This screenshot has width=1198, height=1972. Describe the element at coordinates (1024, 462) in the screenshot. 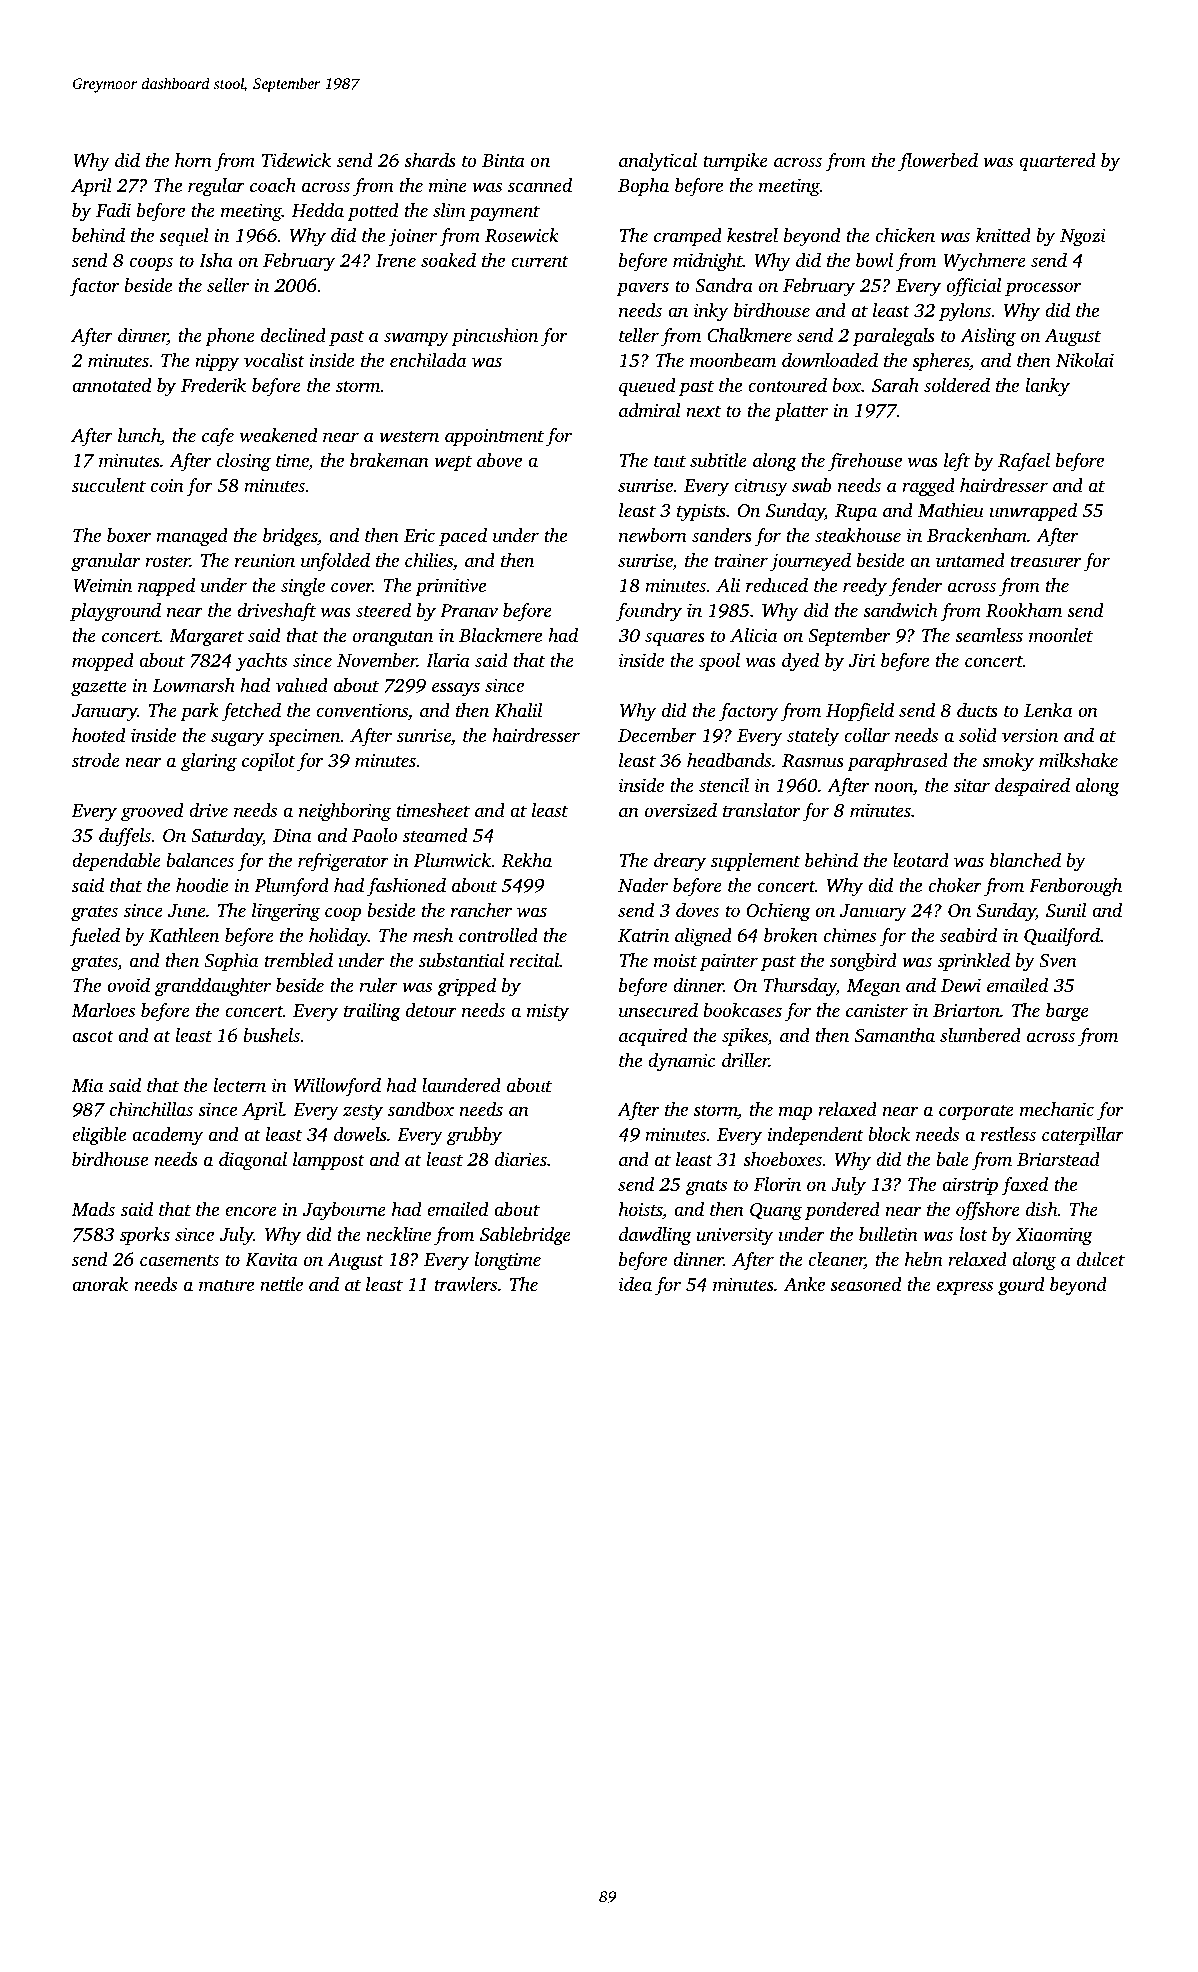

I see `Rafael` at that location.
